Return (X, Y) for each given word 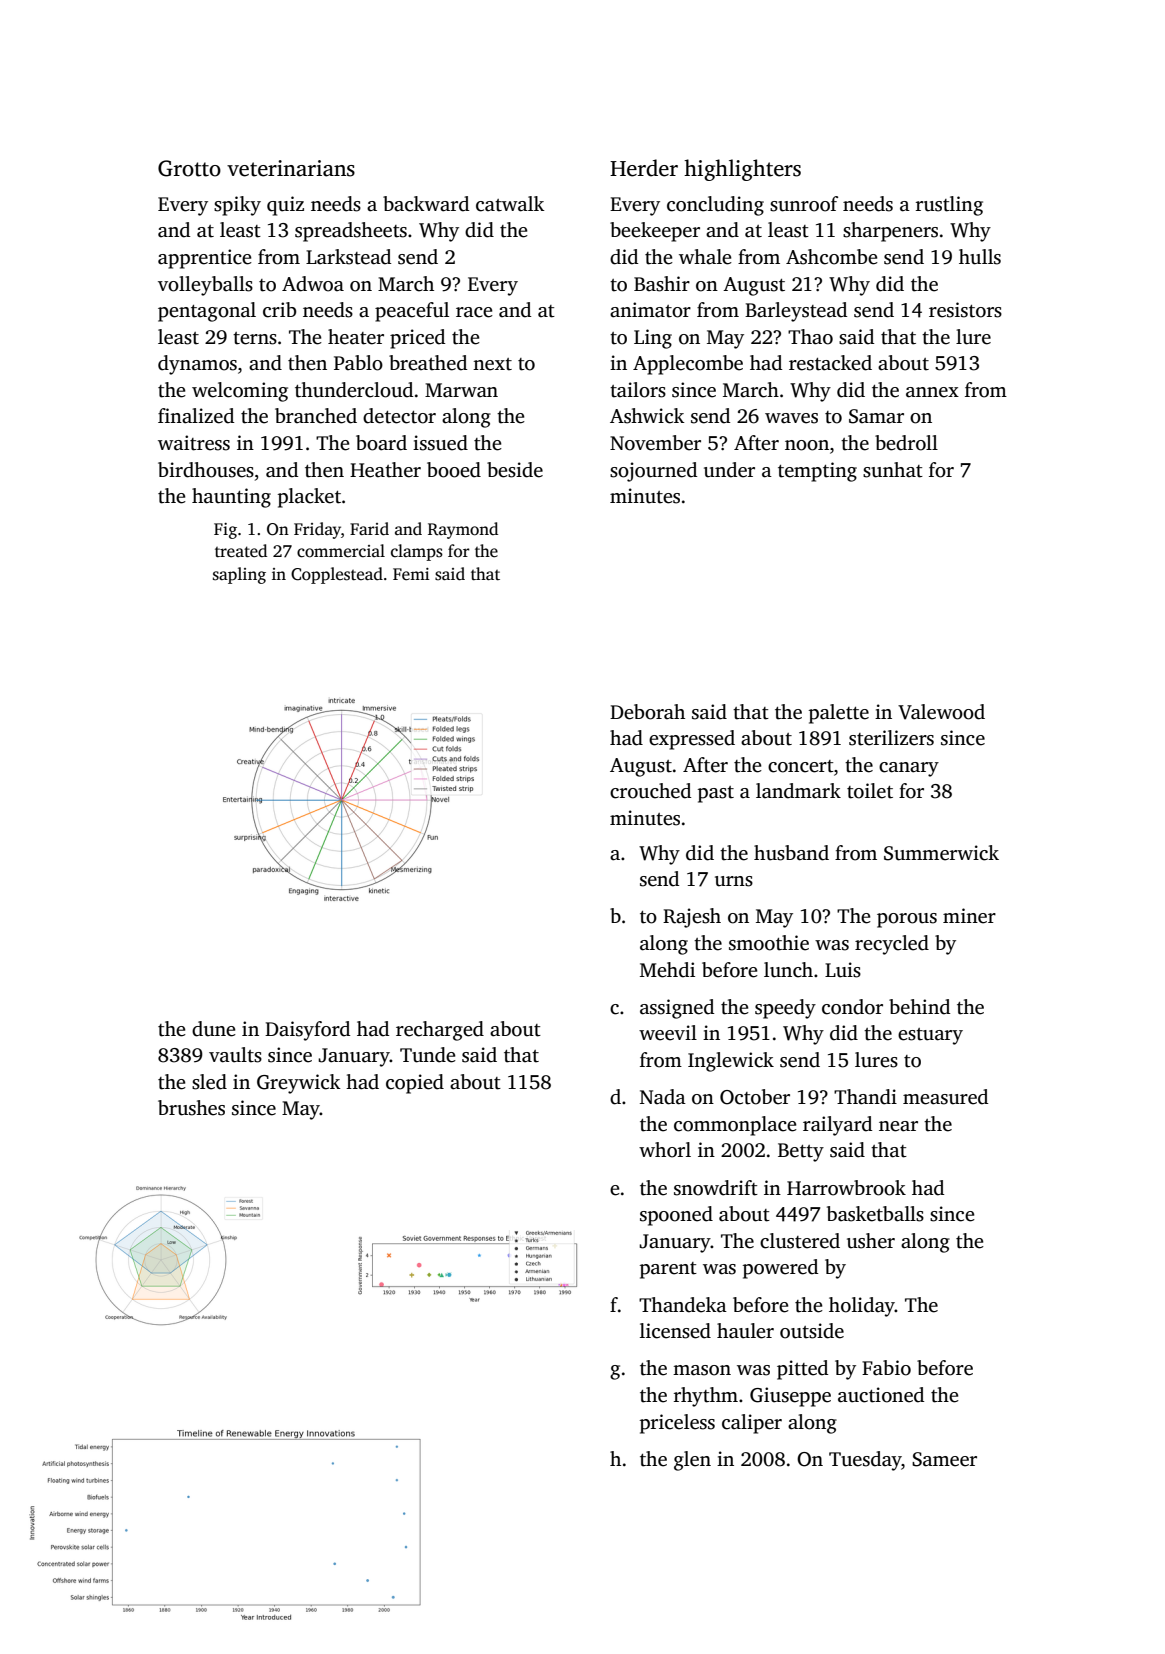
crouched (650, 791)
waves (791, 418)
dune (214, 1029)
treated (241, 551)
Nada (663, 1097)
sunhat (893, 470)
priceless (677, 1424)
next (492, 364)
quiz (285, 206)
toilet (870, 791)
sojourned (653, 472)
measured (945, 1097)
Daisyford (307, 1031)
